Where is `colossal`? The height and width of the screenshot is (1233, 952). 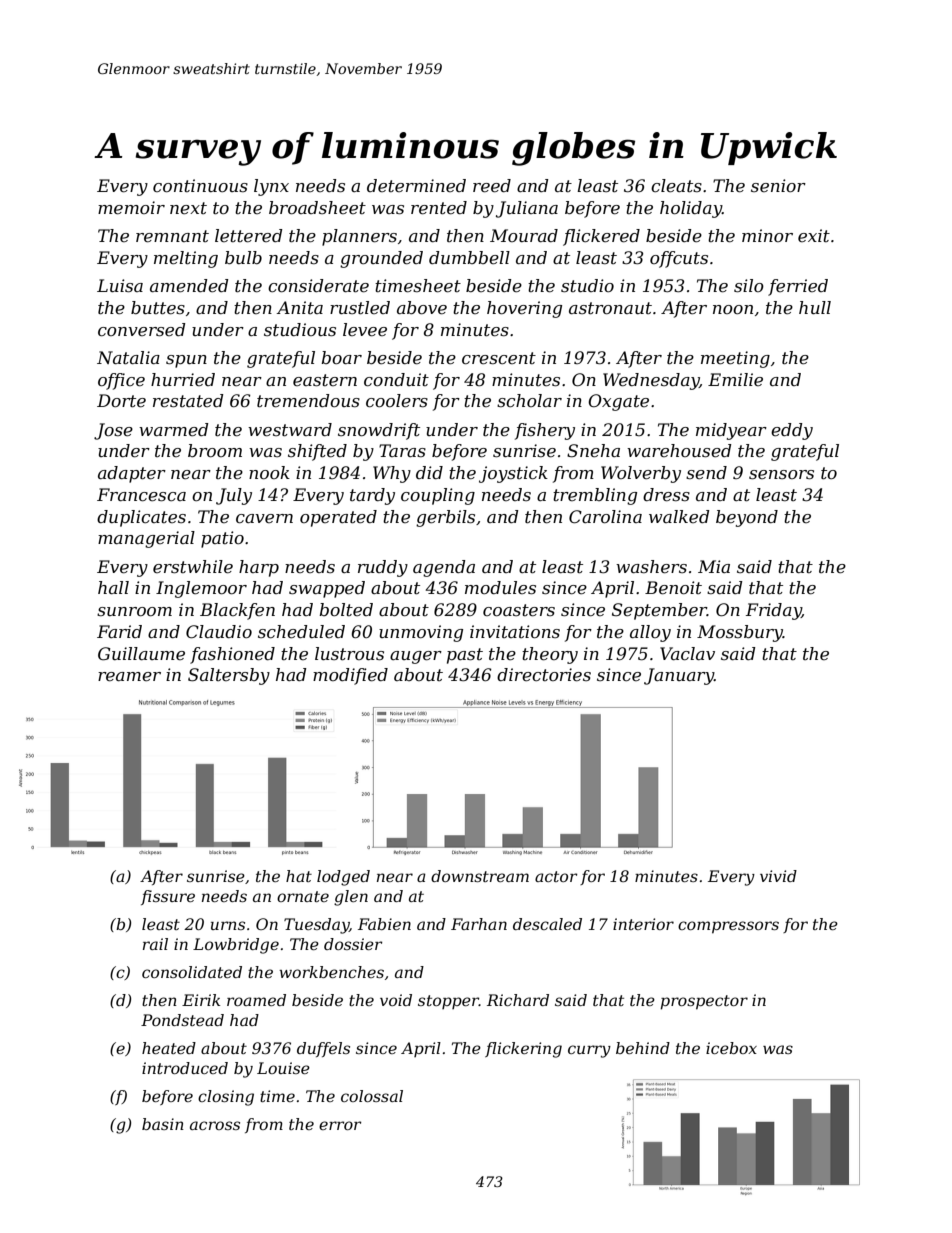 colossal is located at coordinates (372, 1096).
